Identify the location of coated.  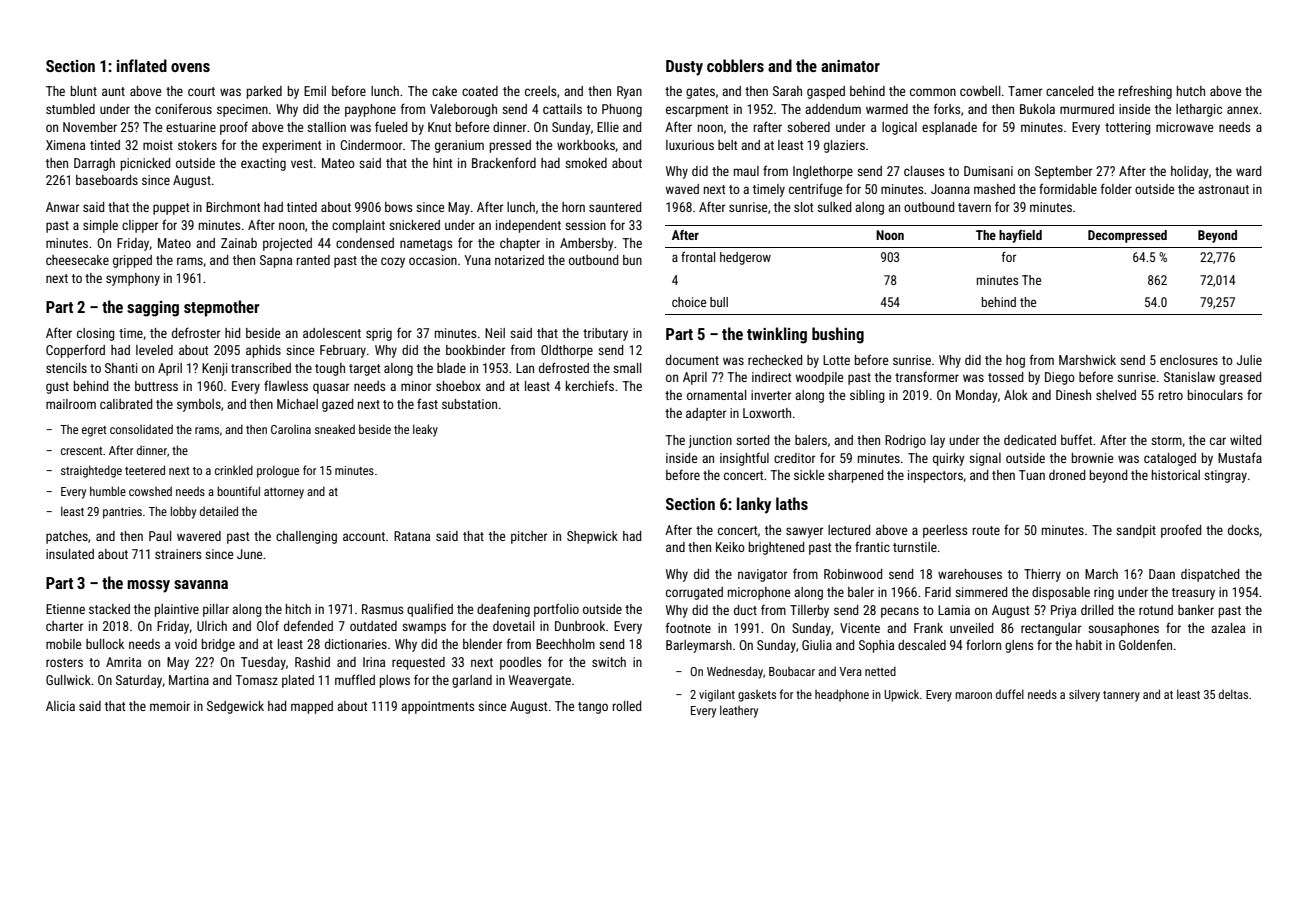
(480, 91).
